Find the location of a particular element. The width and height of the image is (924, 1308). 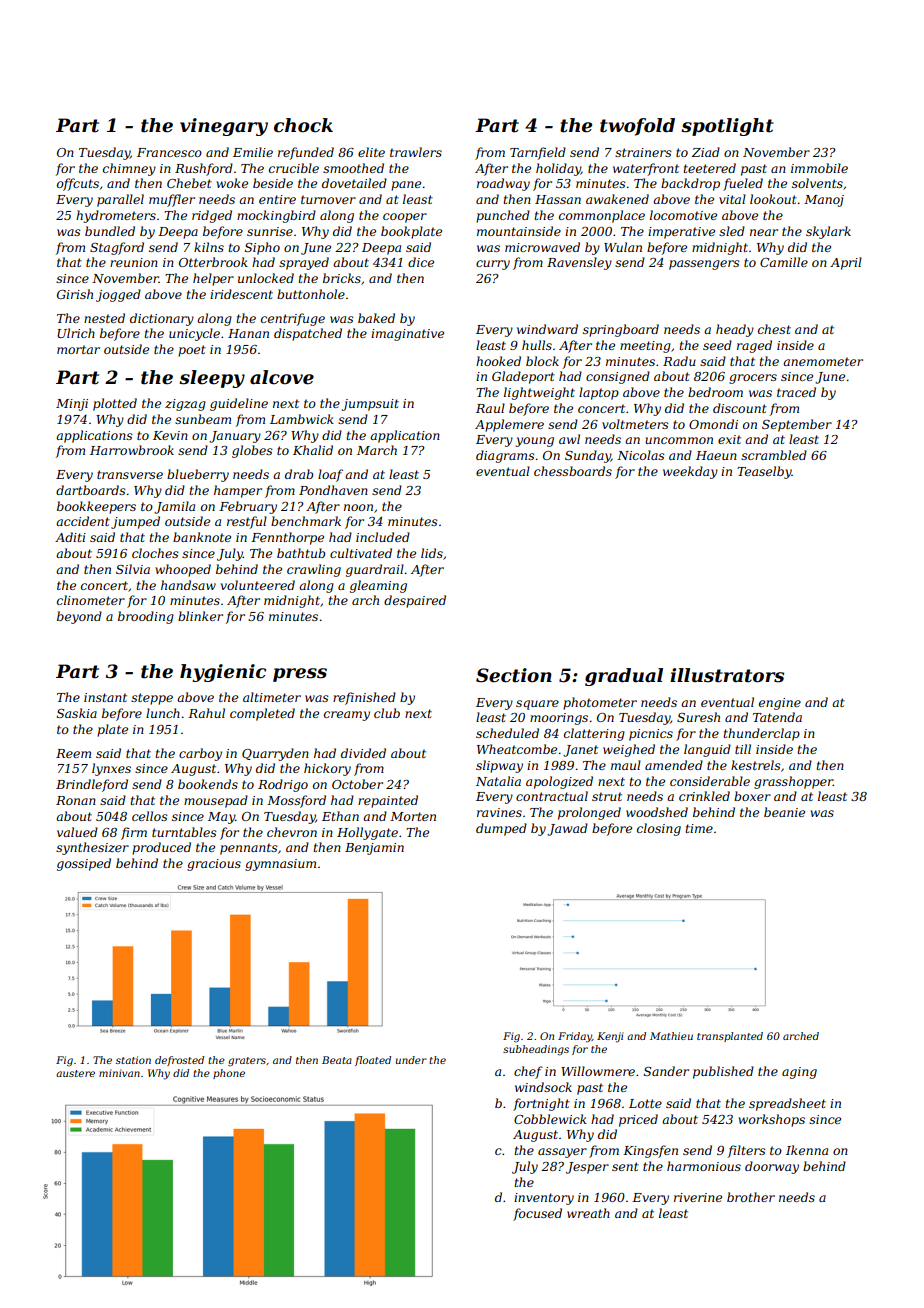

Silvia is located at coordinates (133, 569).
